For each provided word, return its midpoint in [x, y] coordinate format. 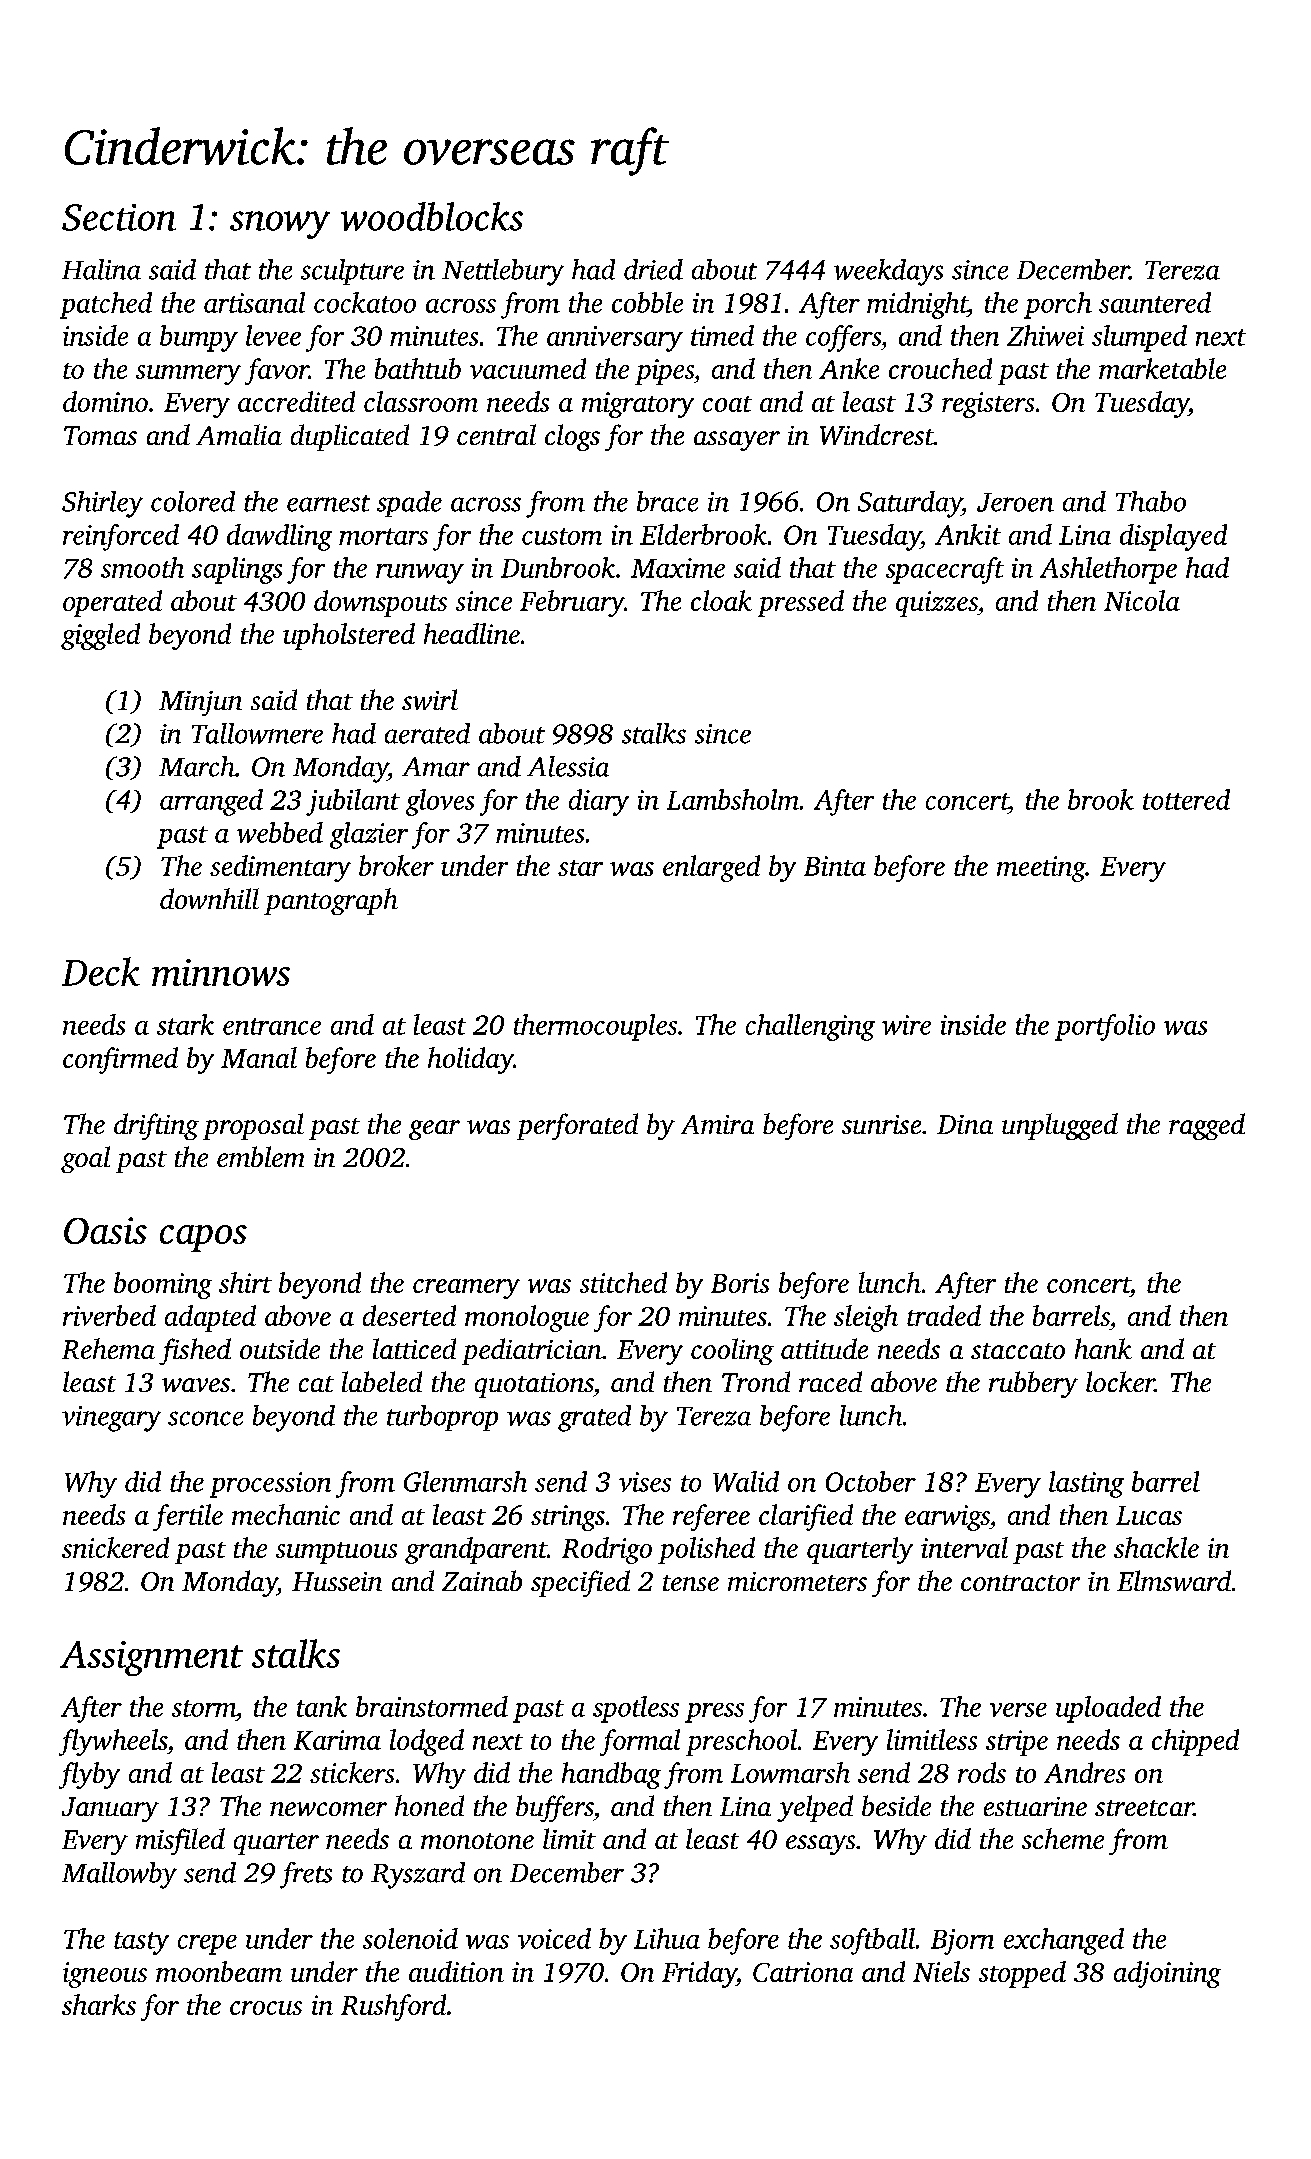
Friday [699, 1974]
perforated [577, 1126]
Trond [756, 1381]
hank [1103, 1348]
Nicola [1142, 600]
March [197, 766]
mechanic [286, 1514]
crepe [207, 1945]
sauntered [1155, 302]
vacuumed [528, 368]
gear [434, 1130]
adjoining [1167, 1974]
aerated [427, 733]
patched [106, 305]
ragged [1207, 1126]
